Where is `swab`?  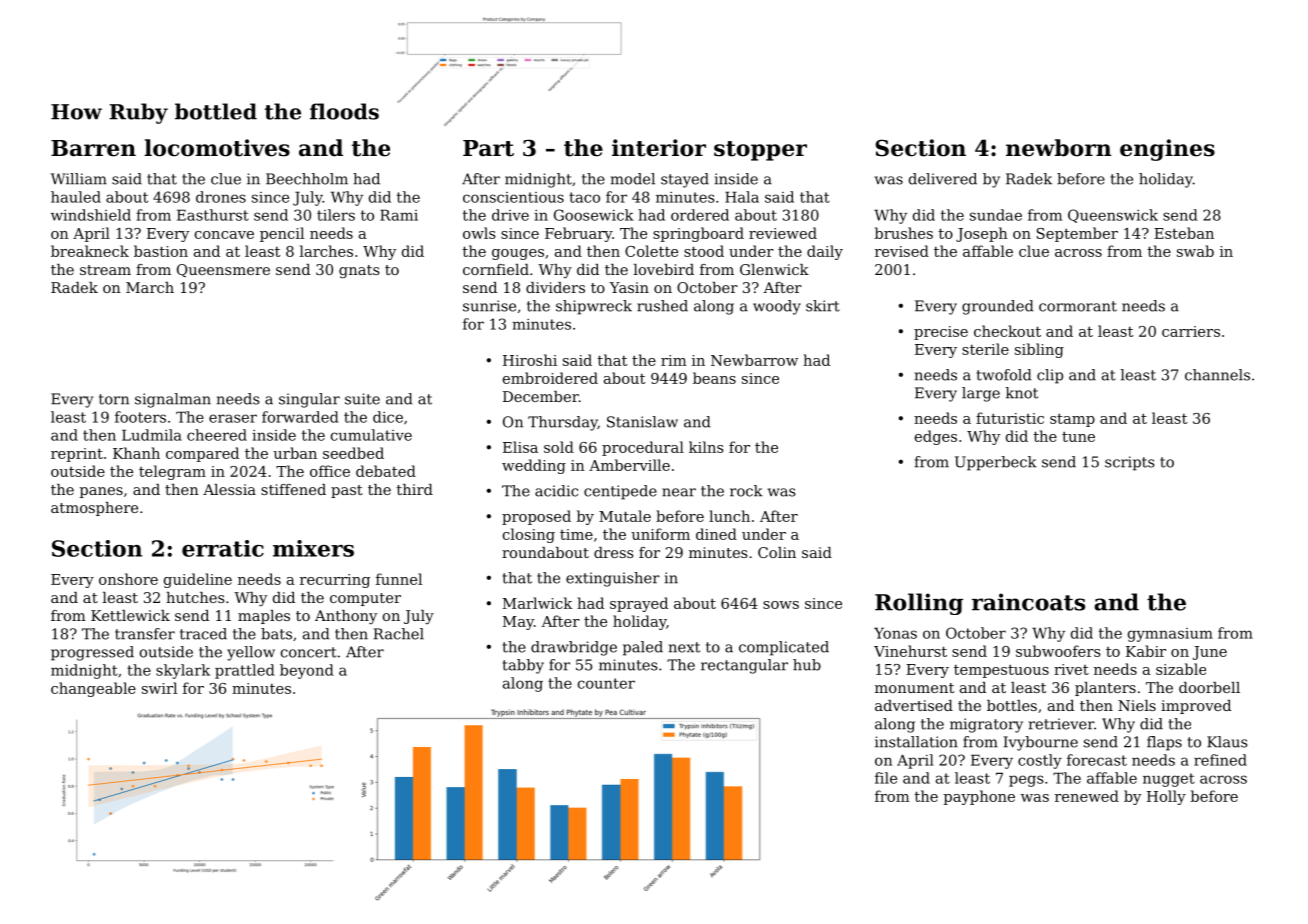 swab is located at coordinates (1195, 251).
